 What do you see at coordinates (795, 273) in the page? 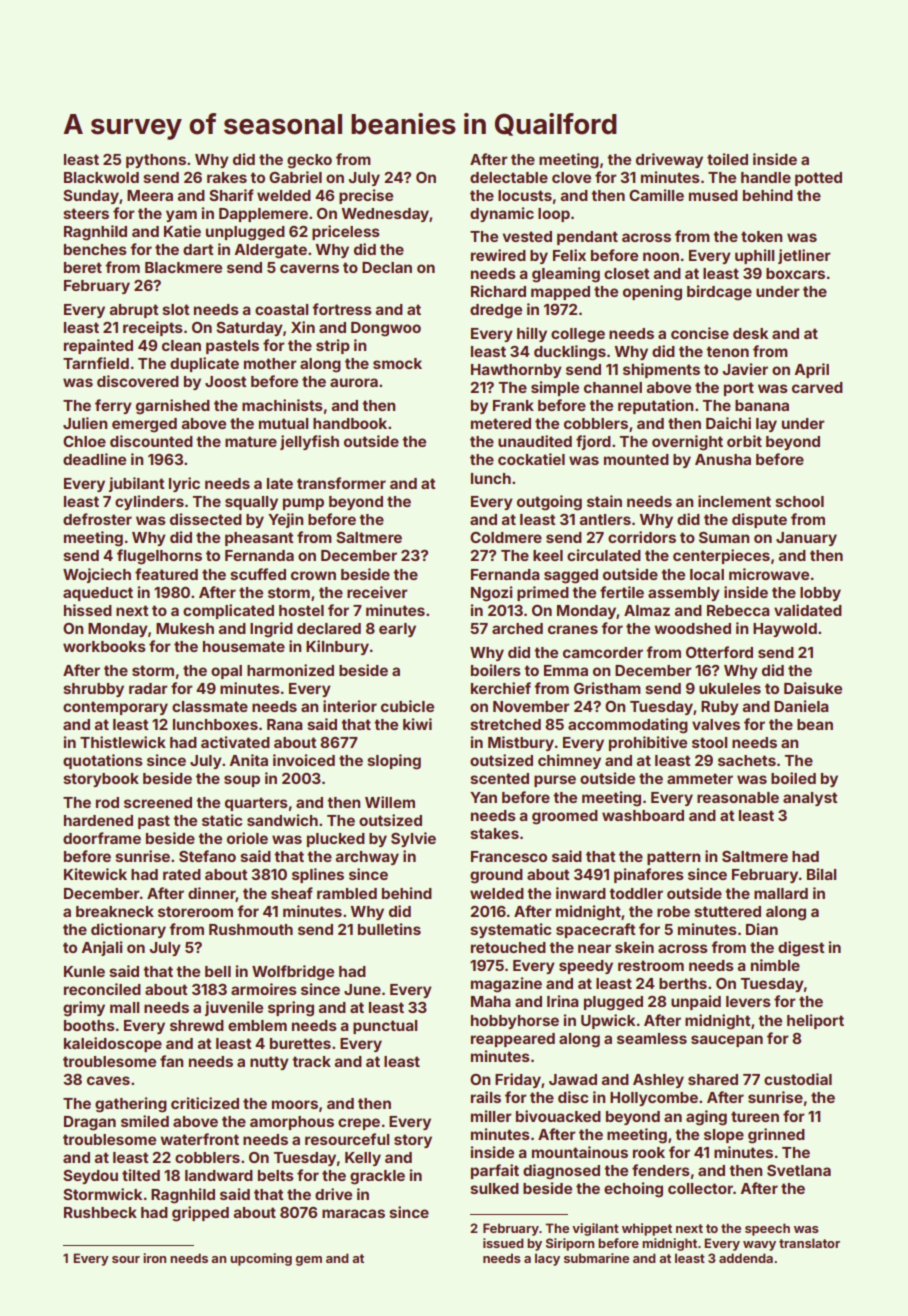
I see `boxcars` at bounding box center [795, 273].
